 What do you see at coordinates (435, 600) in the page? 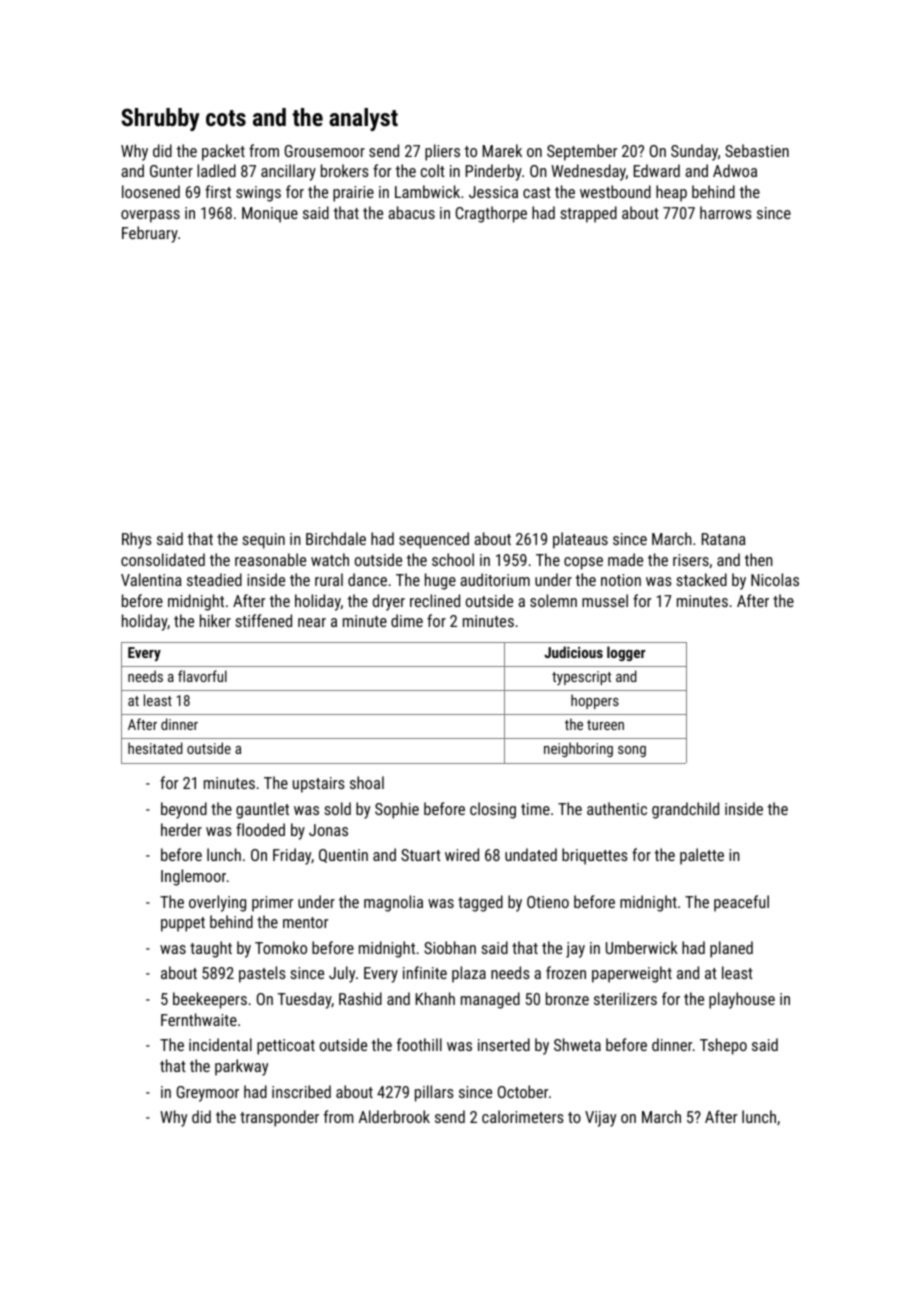
I see `reclined` at bounding box center [435, 600].
